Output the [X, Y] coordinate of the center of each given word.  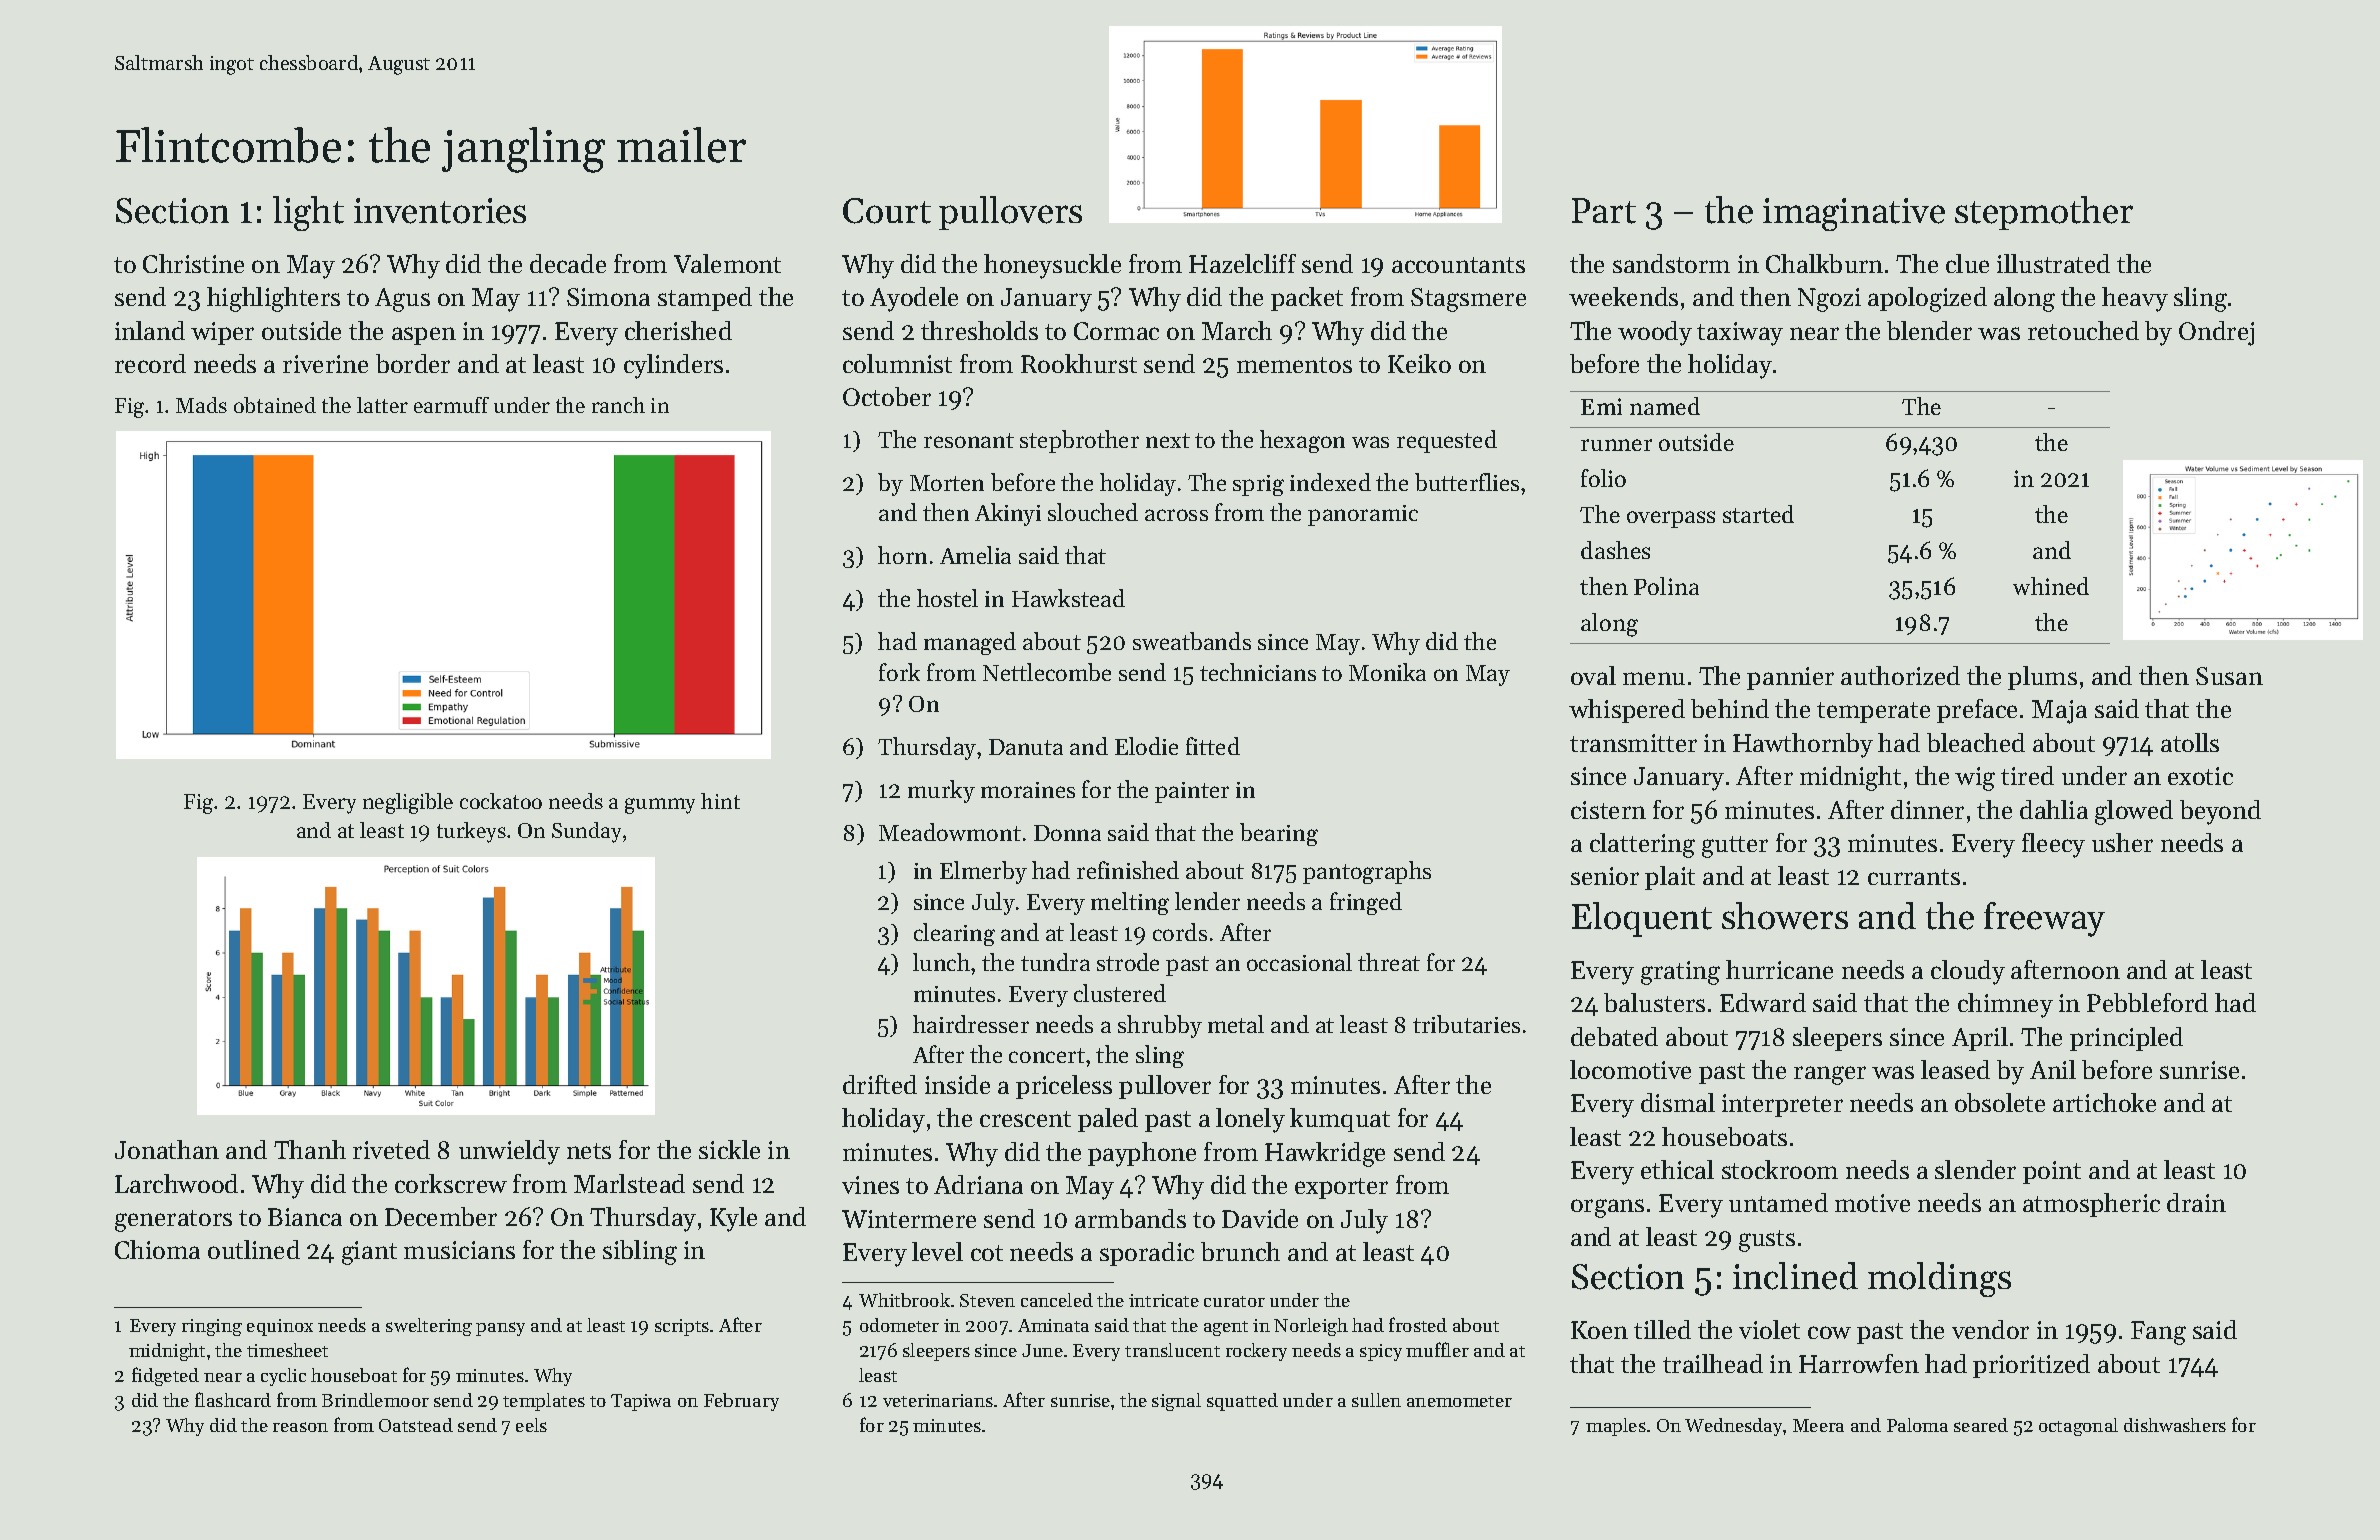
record [150, 363]
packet [1307, 299]
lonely [1250, 1120]
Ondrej [2216, 333]
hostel [947, 598]
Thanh [310, 1149]
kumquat [1340, 1120]
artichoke [2104, 1102]
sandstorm [1671, 263]
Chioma [157, 1249]
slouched [1093, 512]
